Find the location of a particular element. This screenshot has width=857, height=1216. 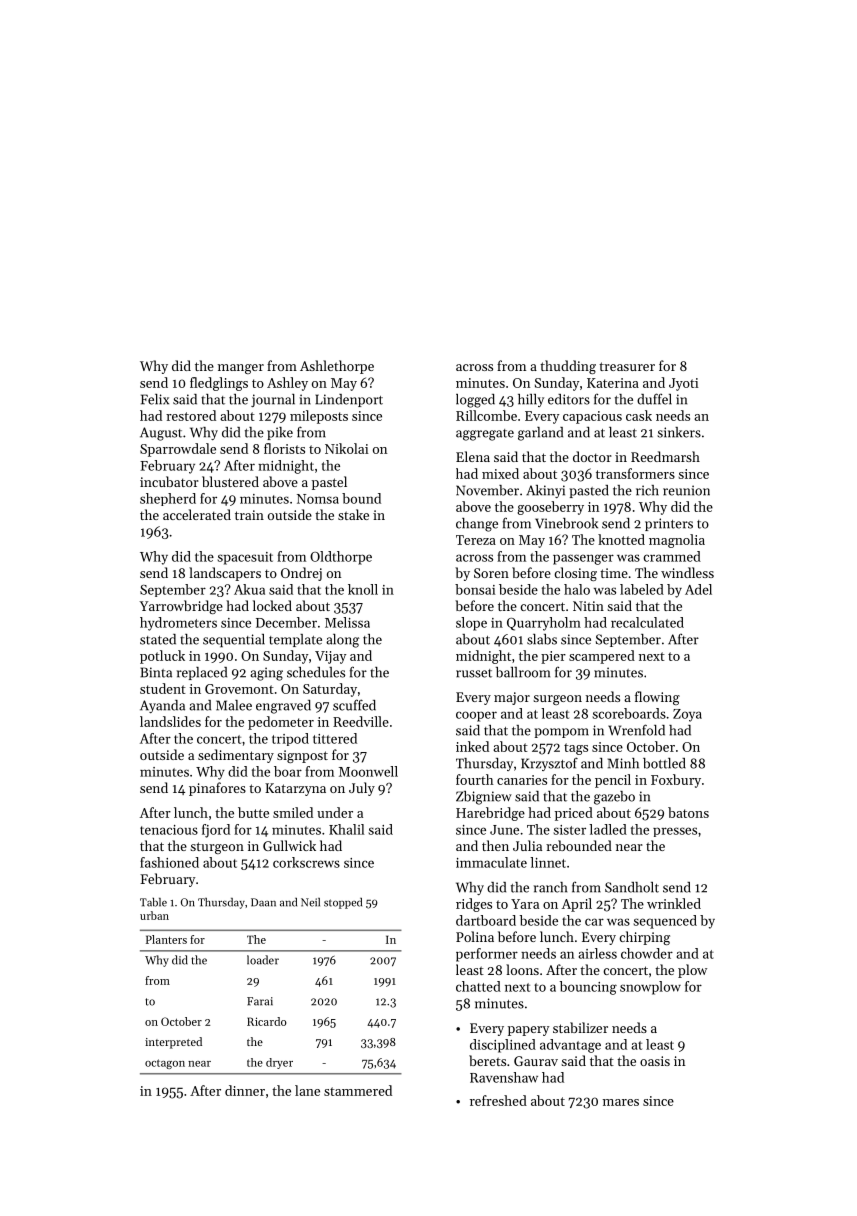

Ondrej is located at coordinates (301, 574).
